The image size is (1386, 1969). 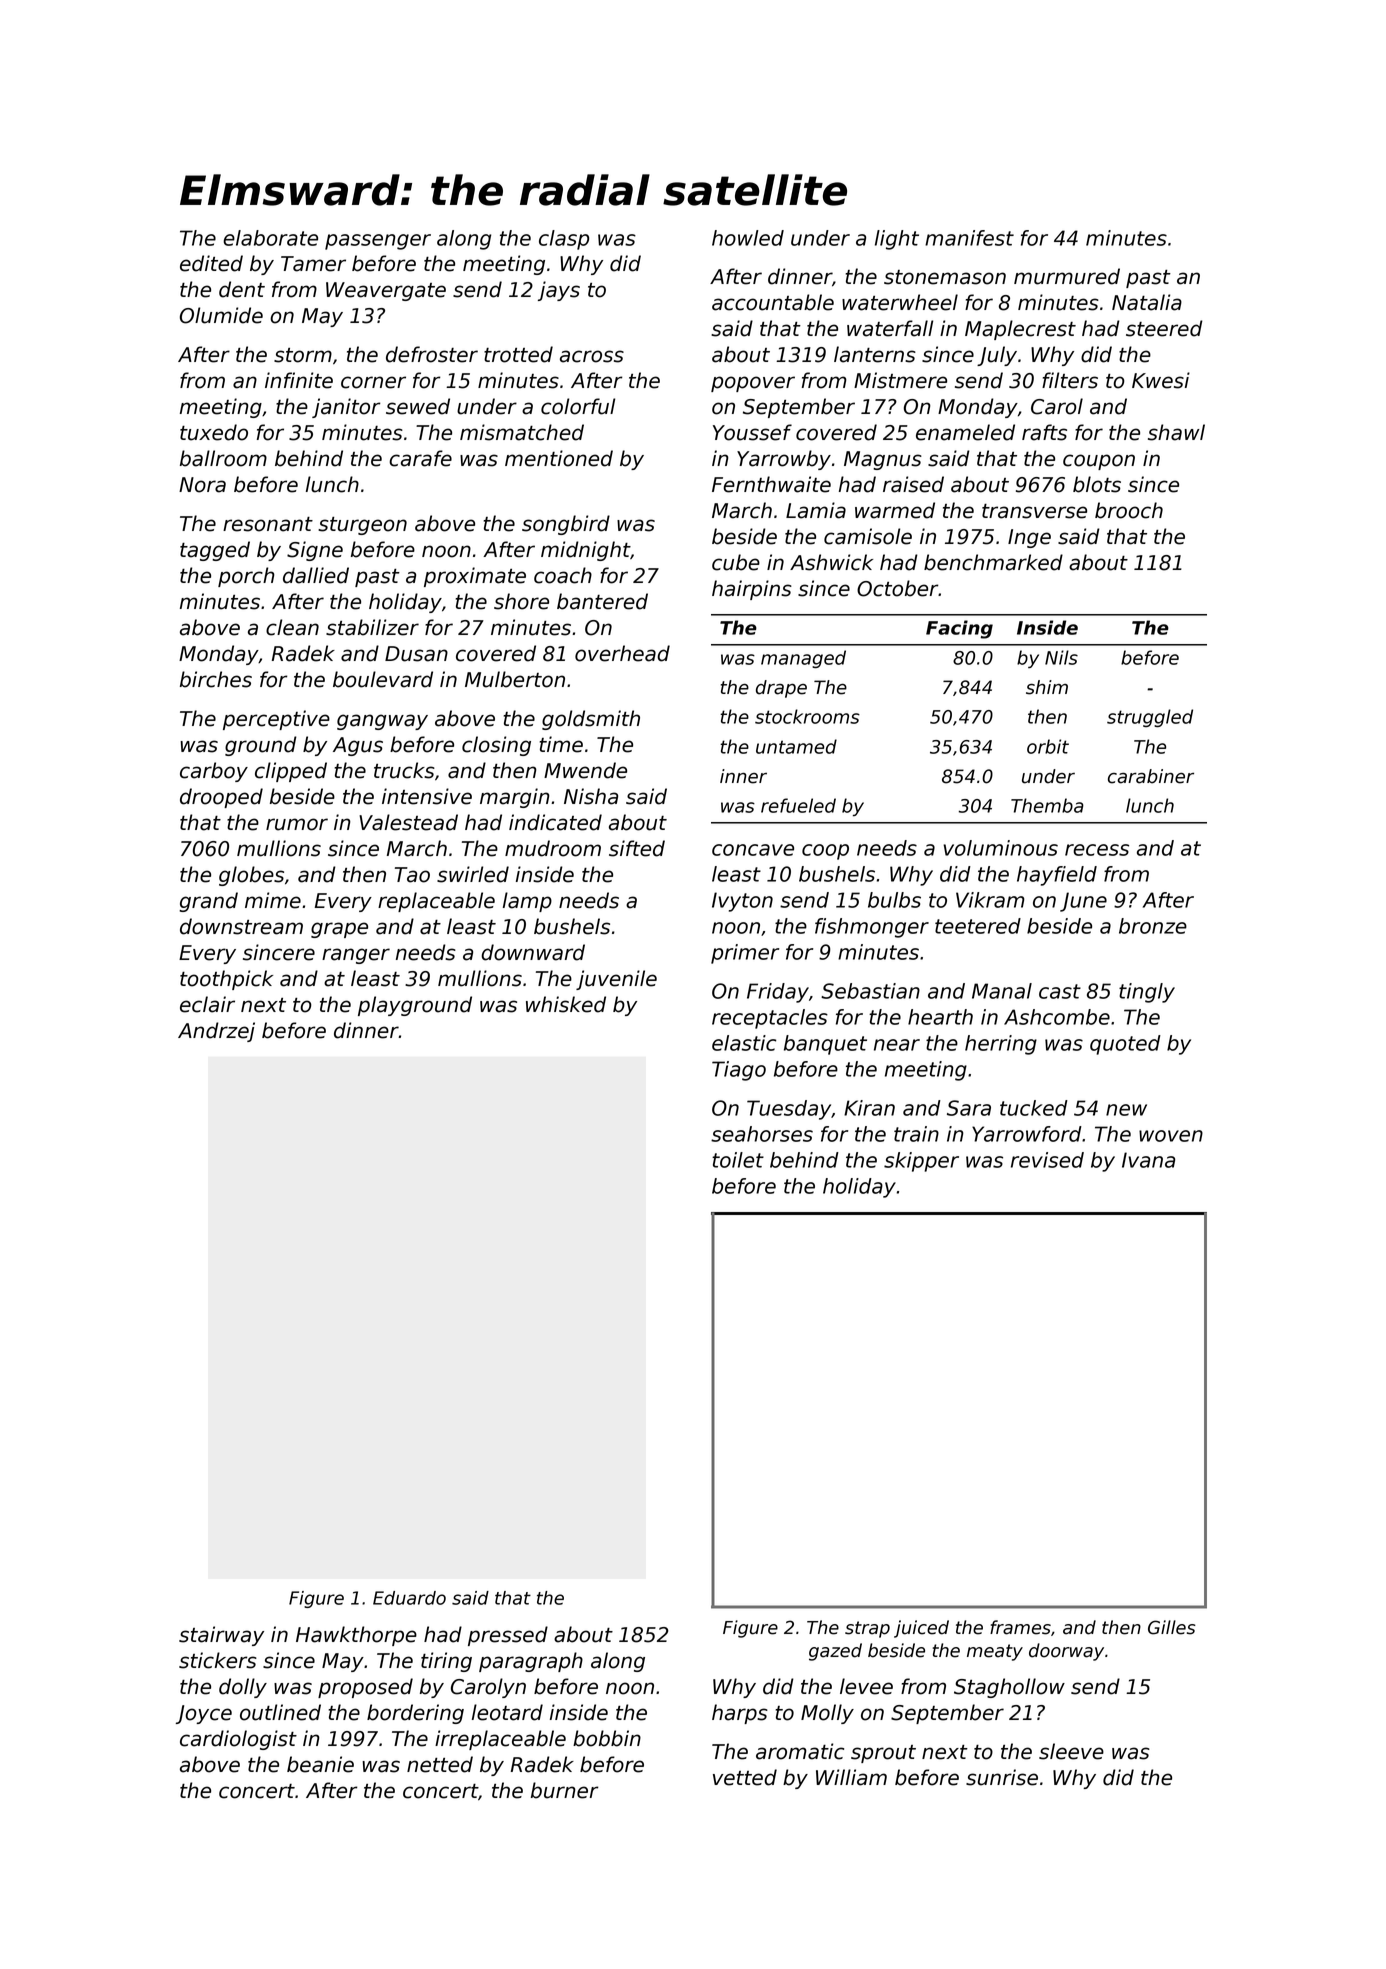 What do you see at coordinates (1147, 302) in the screenshot?
I see `Natalia` at bounding box center [1147, 302].
